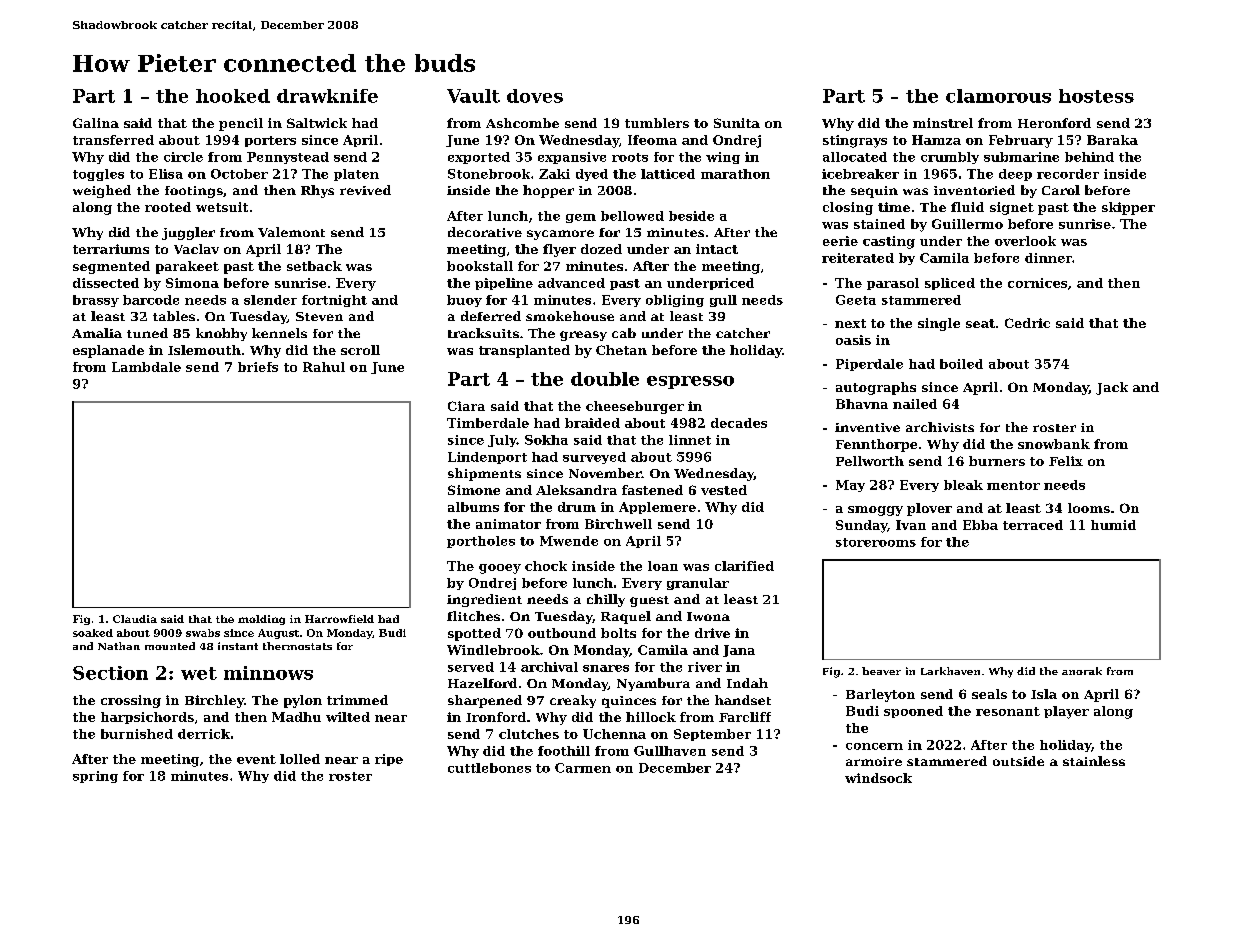 This screenshot has width=1233, height=952. Describe the element at coordinates (327, 96) in the screenshot. I see `drawknife` at that location.
